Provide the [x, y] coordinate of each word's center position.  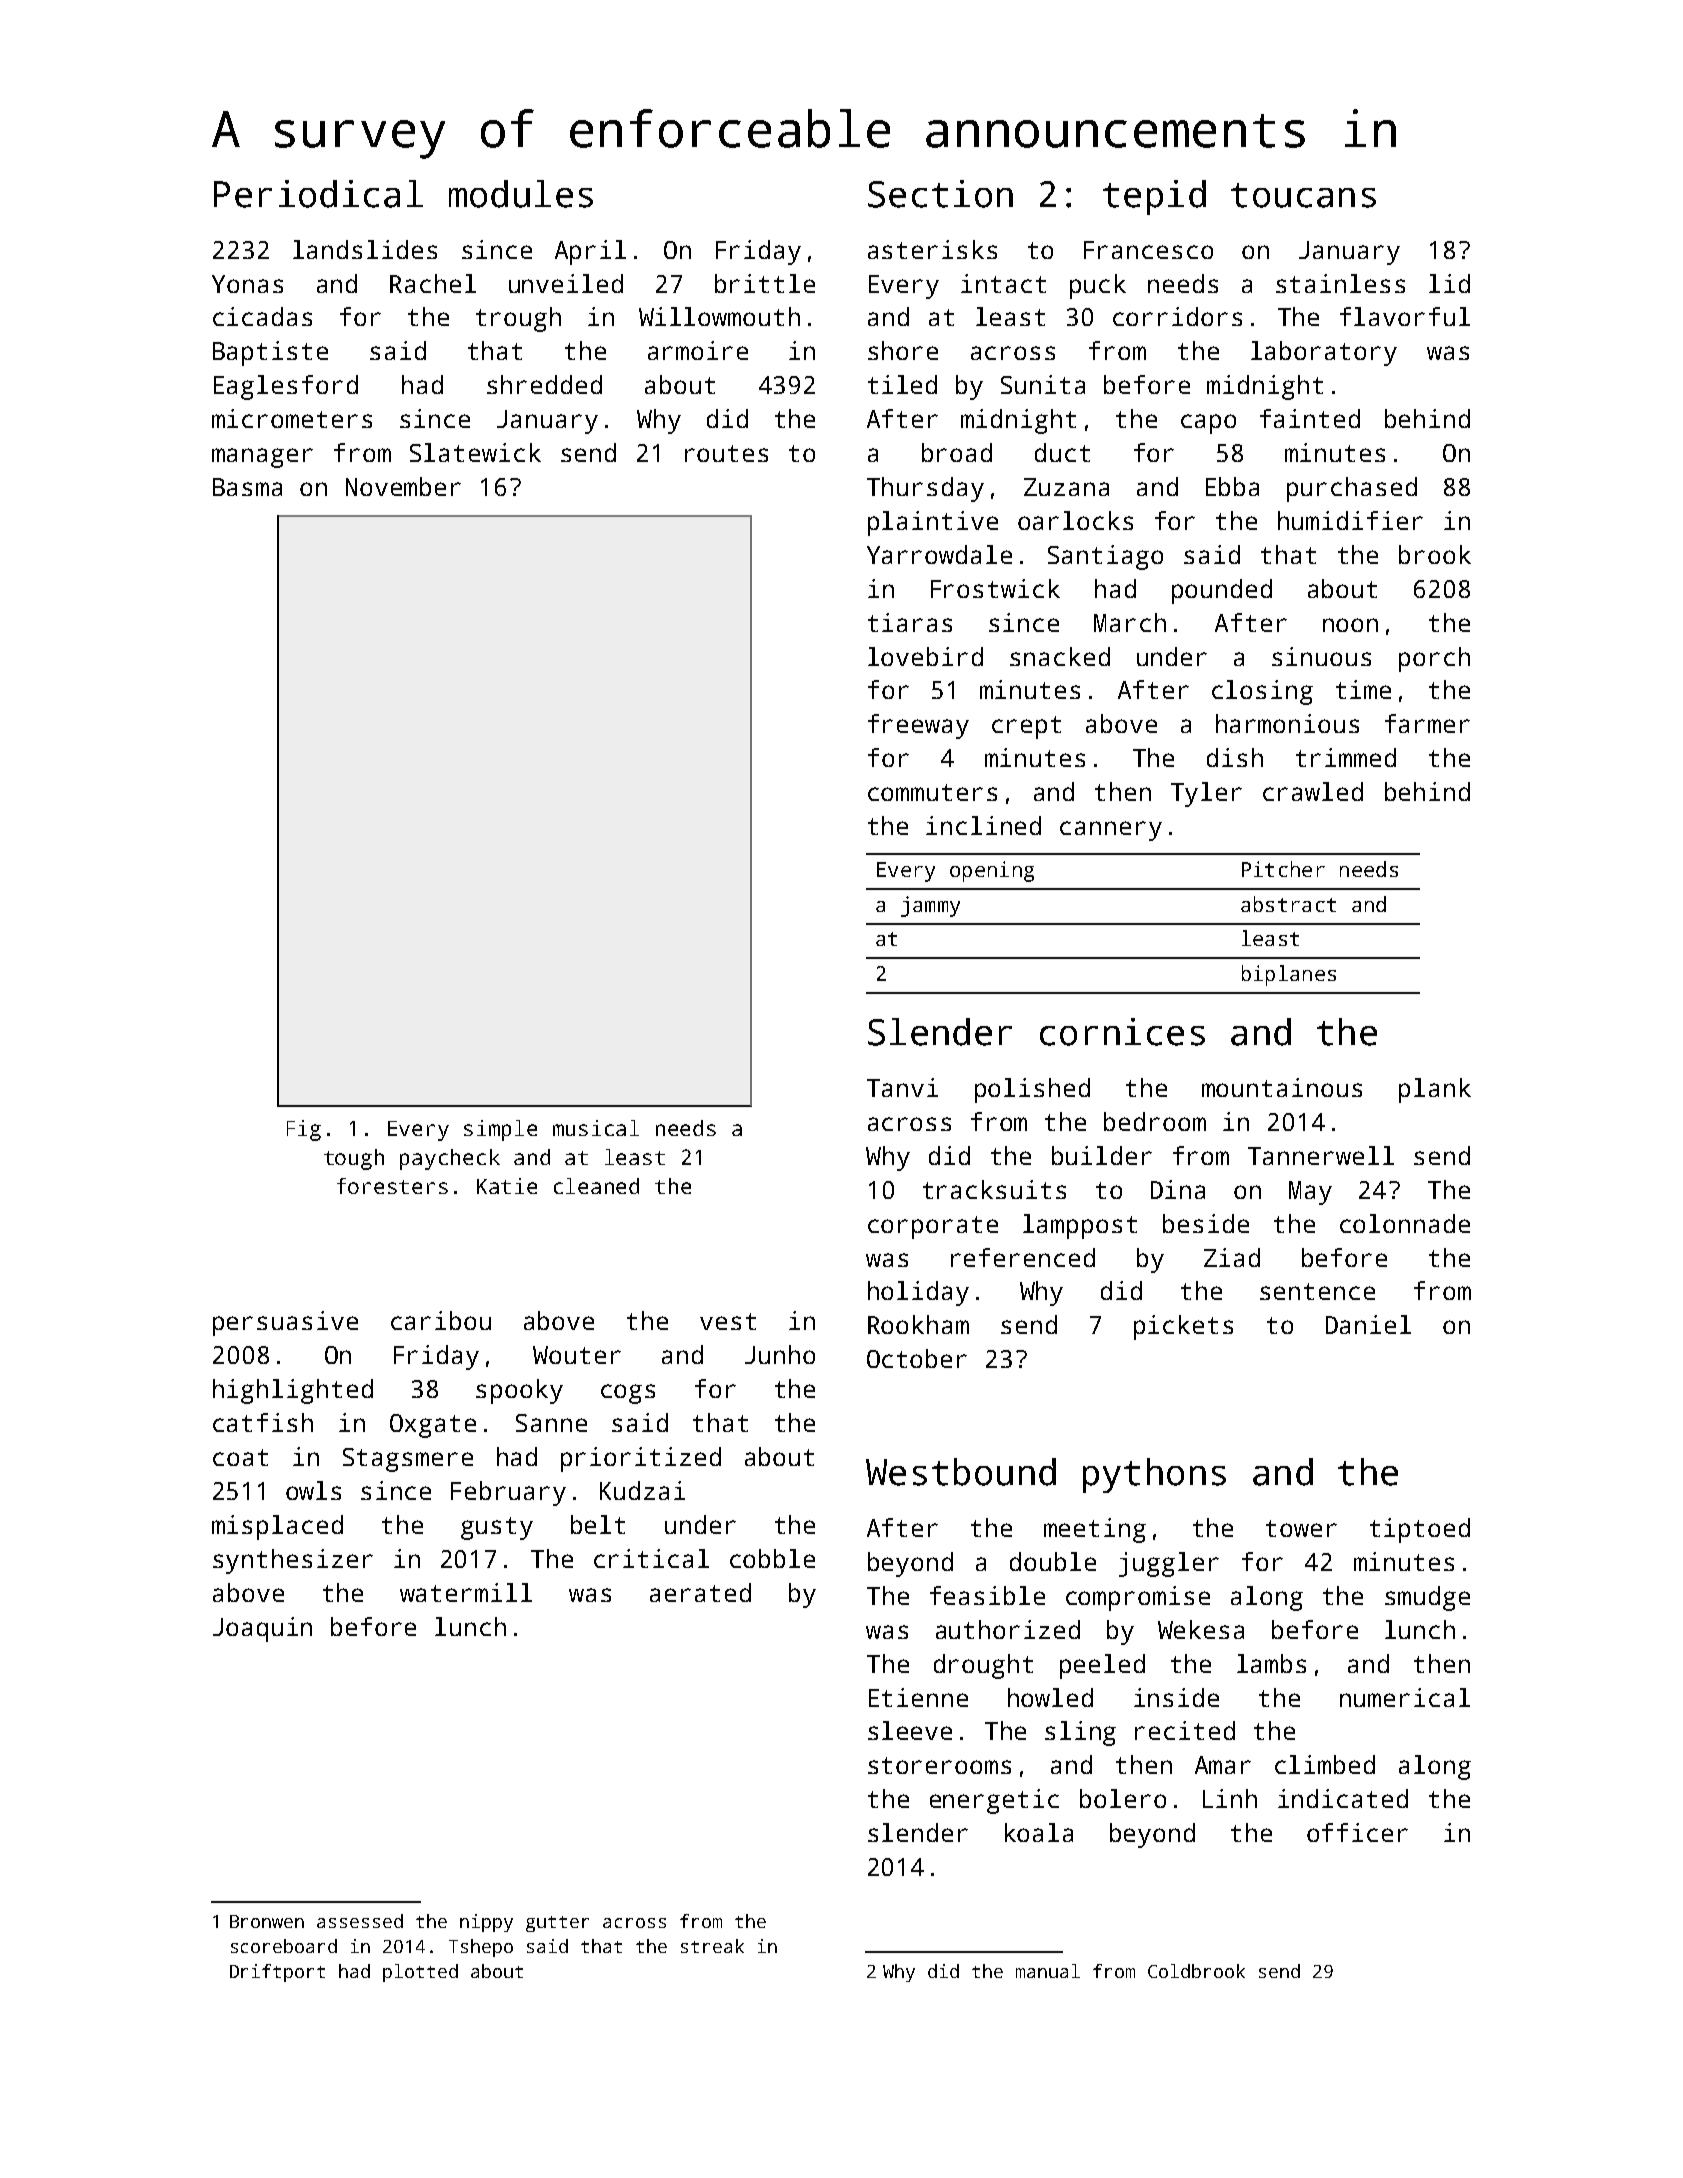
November [403, 486]
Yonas [247, 284]
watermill [466, 1592]
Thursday [925, 489]
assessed [360, 1921]
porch [1434, 659]
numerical [1405, 1697]
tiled [902, 384]
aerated [700, 1592]
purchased [1352, 489]
